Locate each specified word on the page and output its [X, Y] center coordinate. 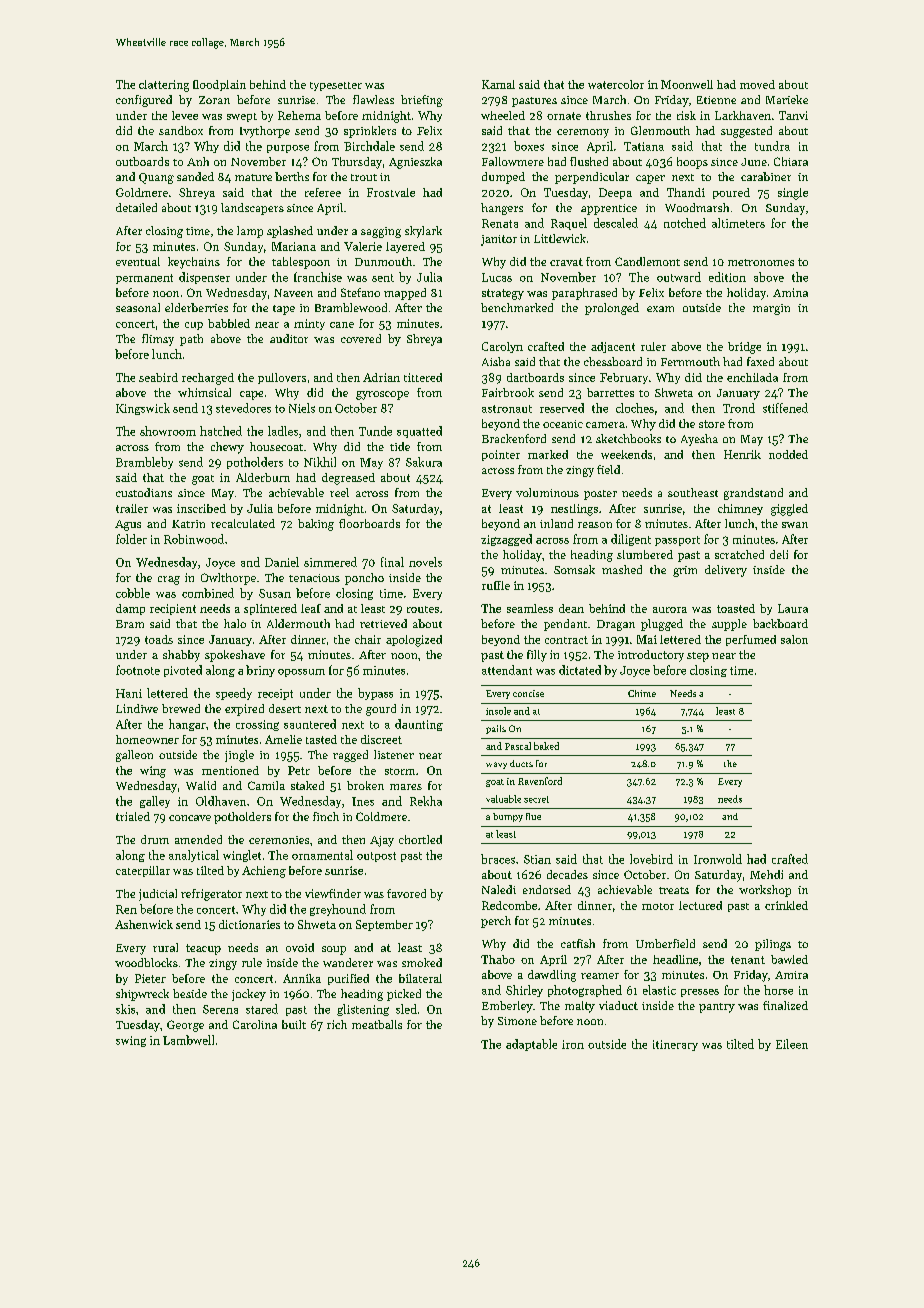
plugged [662, 625]
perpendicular [592, 178]
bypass [375, 694]
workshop [765, 891]
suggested [746, 132]
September [384, 925]
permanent [144, 279]
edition [727, 277]
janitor [499, 240]
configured [144, 101]
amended [198, 839]
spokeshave [235, 656]
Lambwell [188, 1040]
